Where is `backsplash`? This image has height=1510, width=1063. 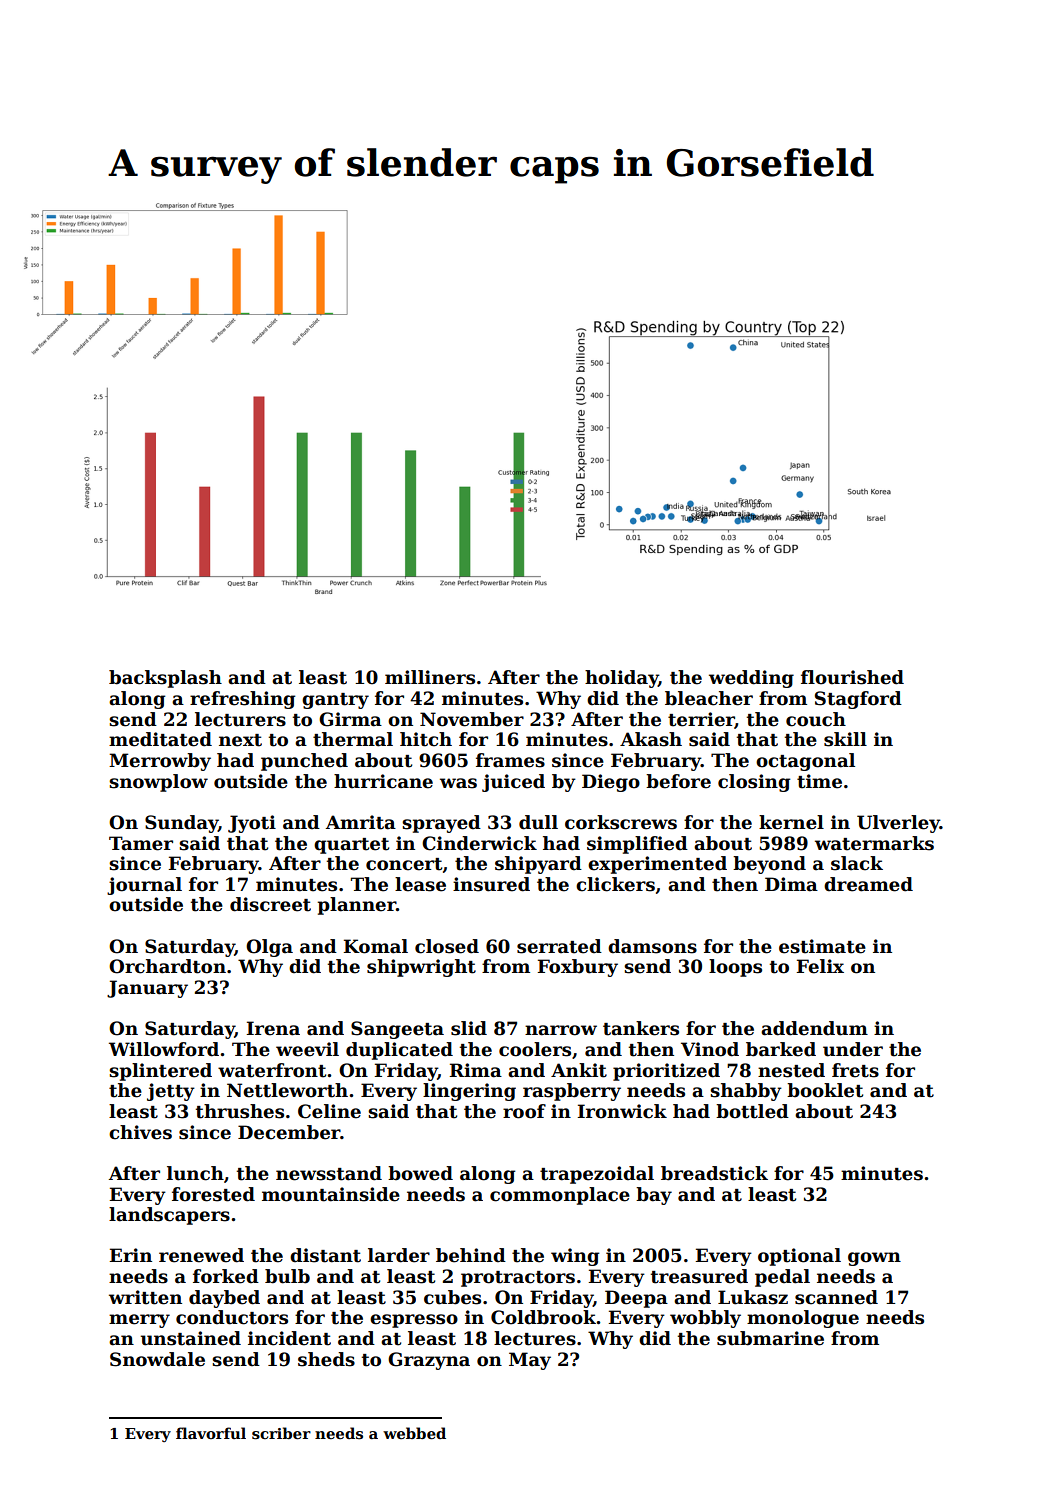 backsplash is located at coordinates (165, 679).
